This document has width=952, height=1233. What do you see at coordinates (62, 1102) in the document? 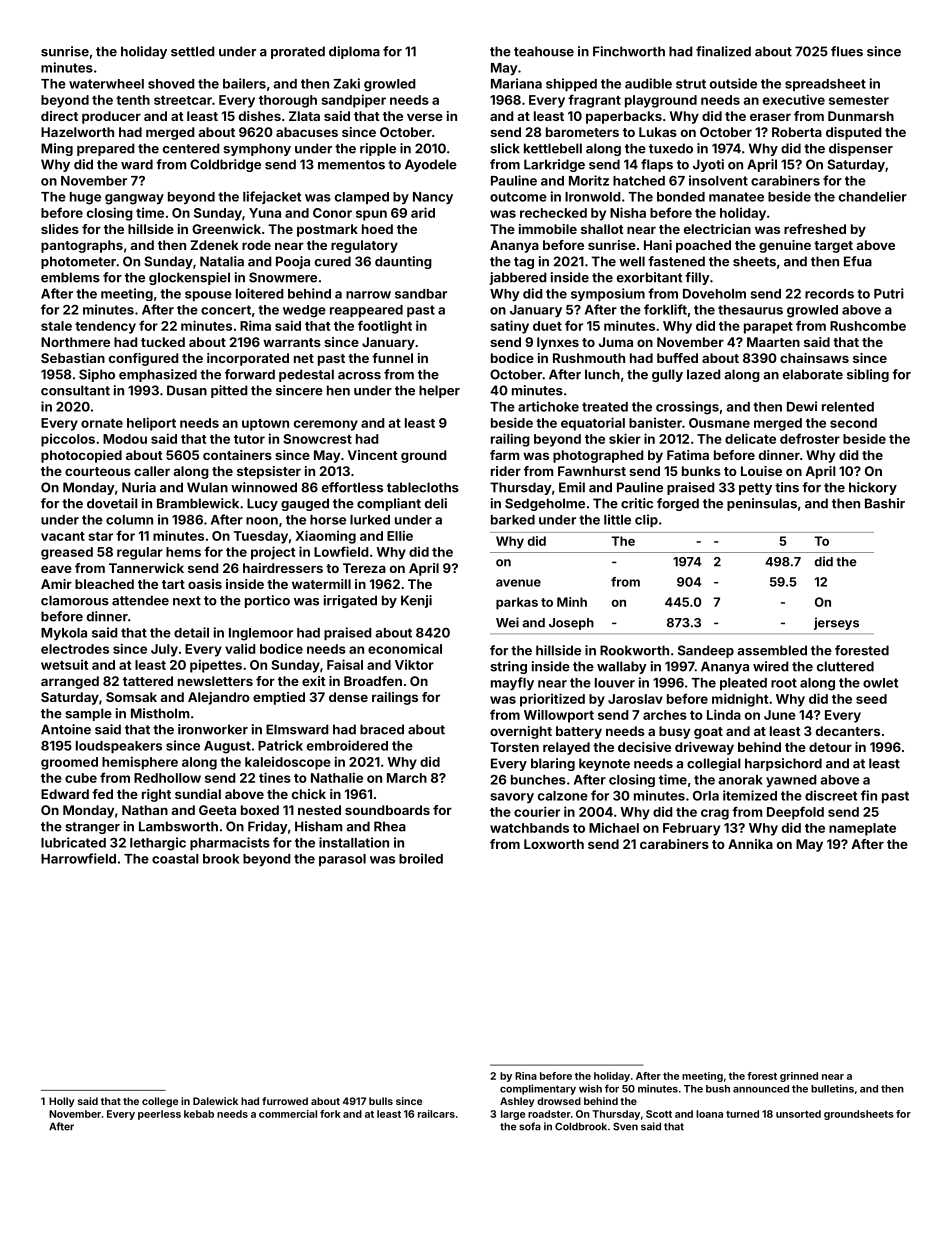
I see `Holly` at bounding box center [62, 1102].
